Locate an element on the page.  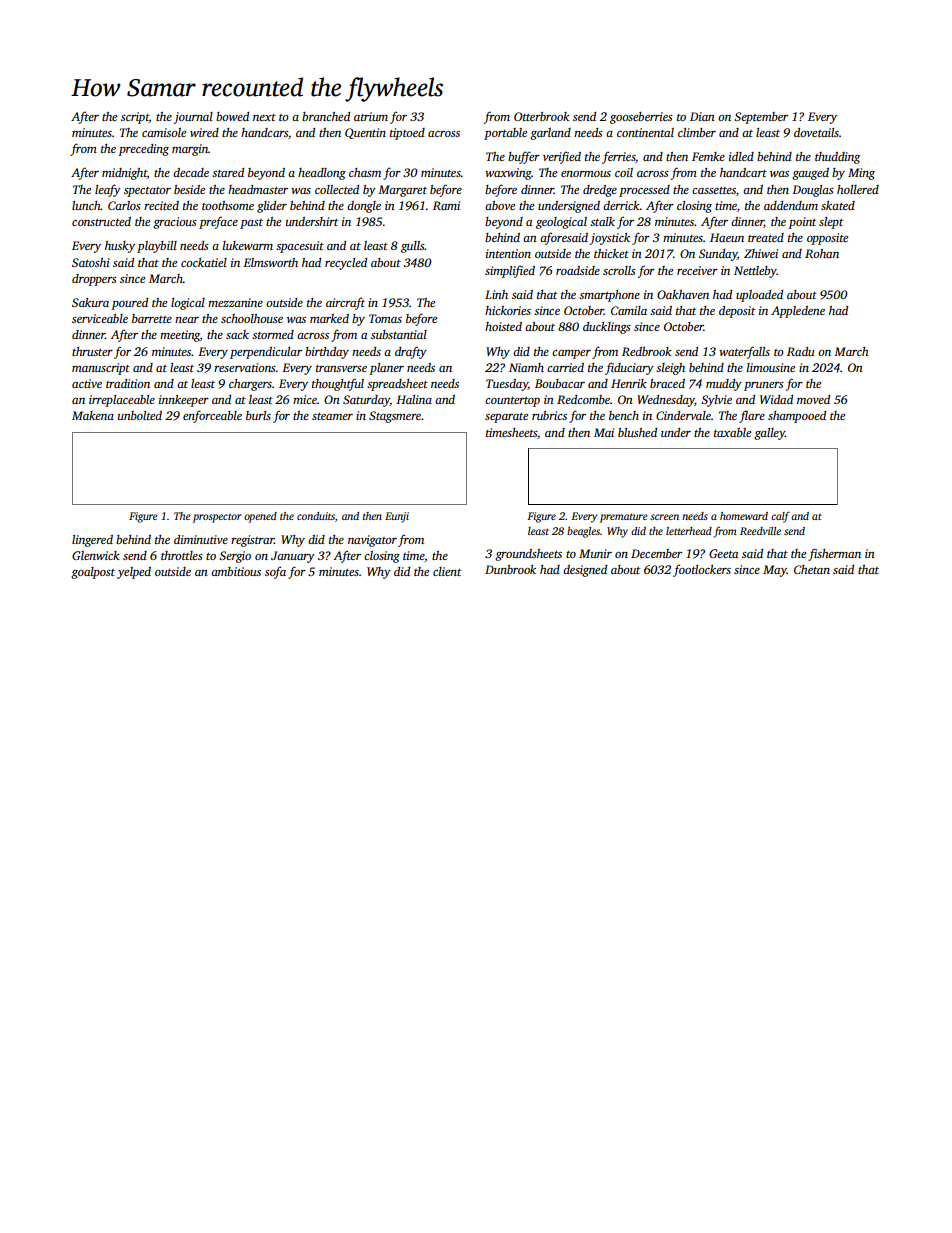
meeting is located at coordinates (180, 336).
